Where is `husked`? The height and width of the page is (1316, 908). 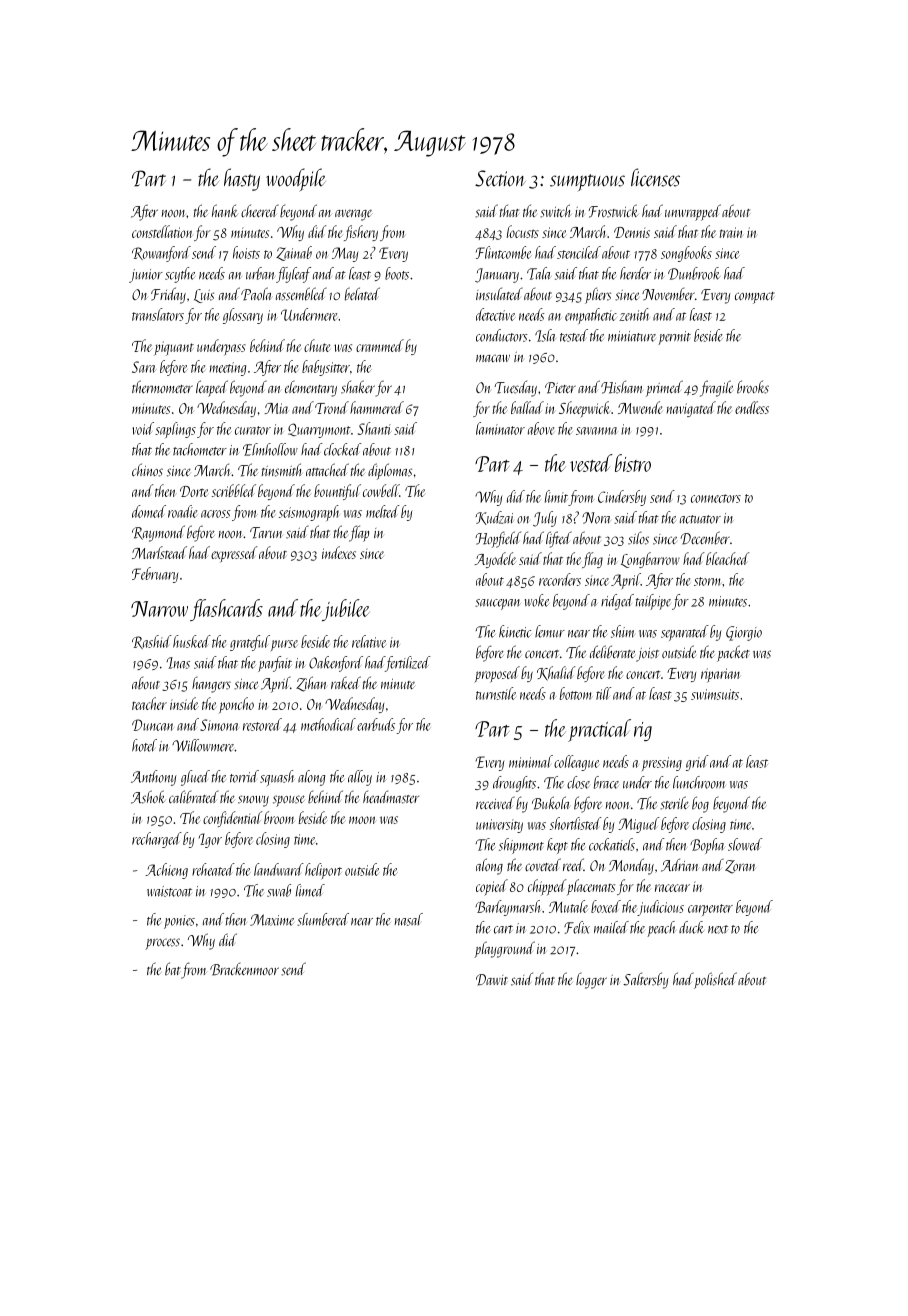
husked is located at coordinates (192, 641).
